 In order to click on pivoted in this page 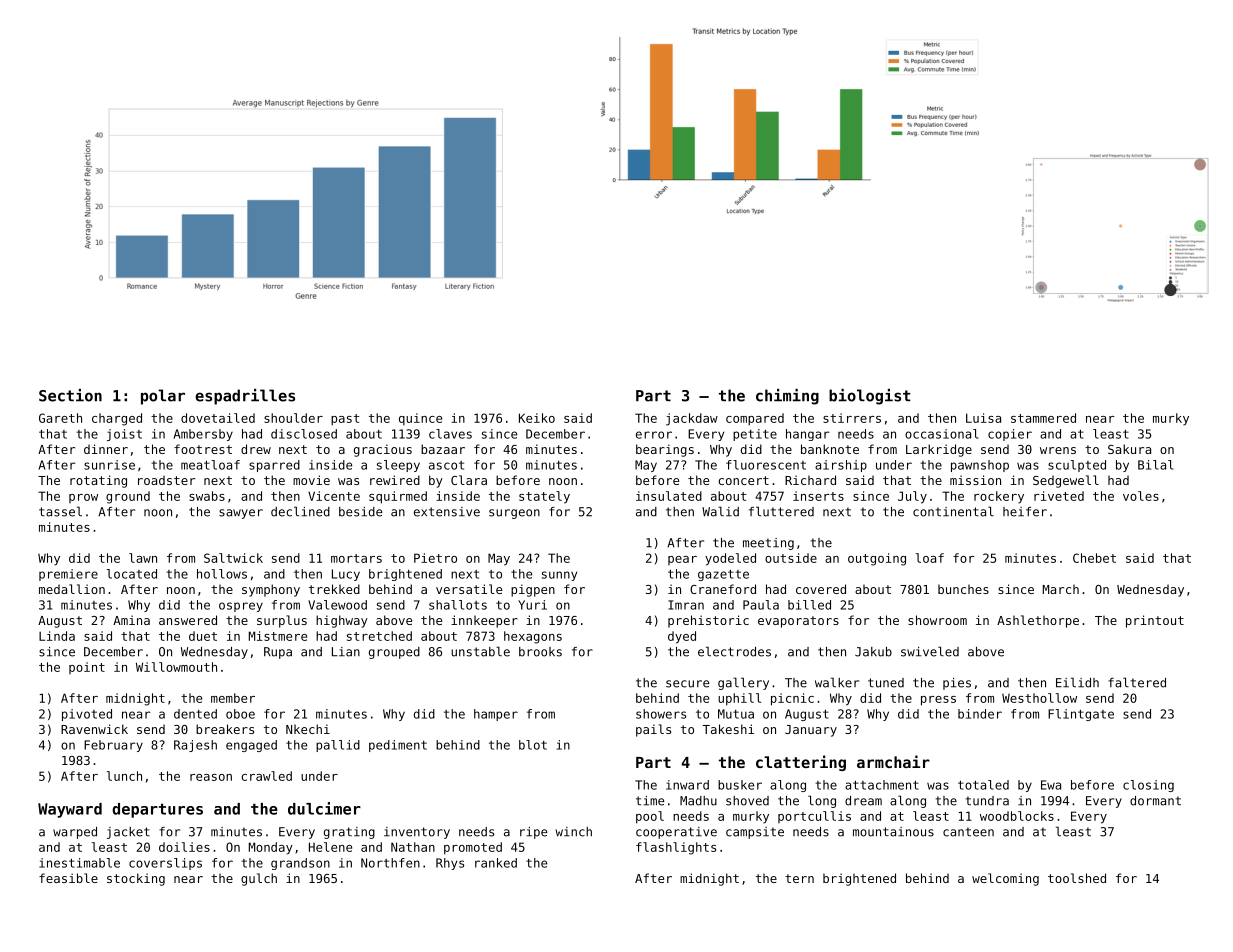, I will do `click(87, 715)`.
